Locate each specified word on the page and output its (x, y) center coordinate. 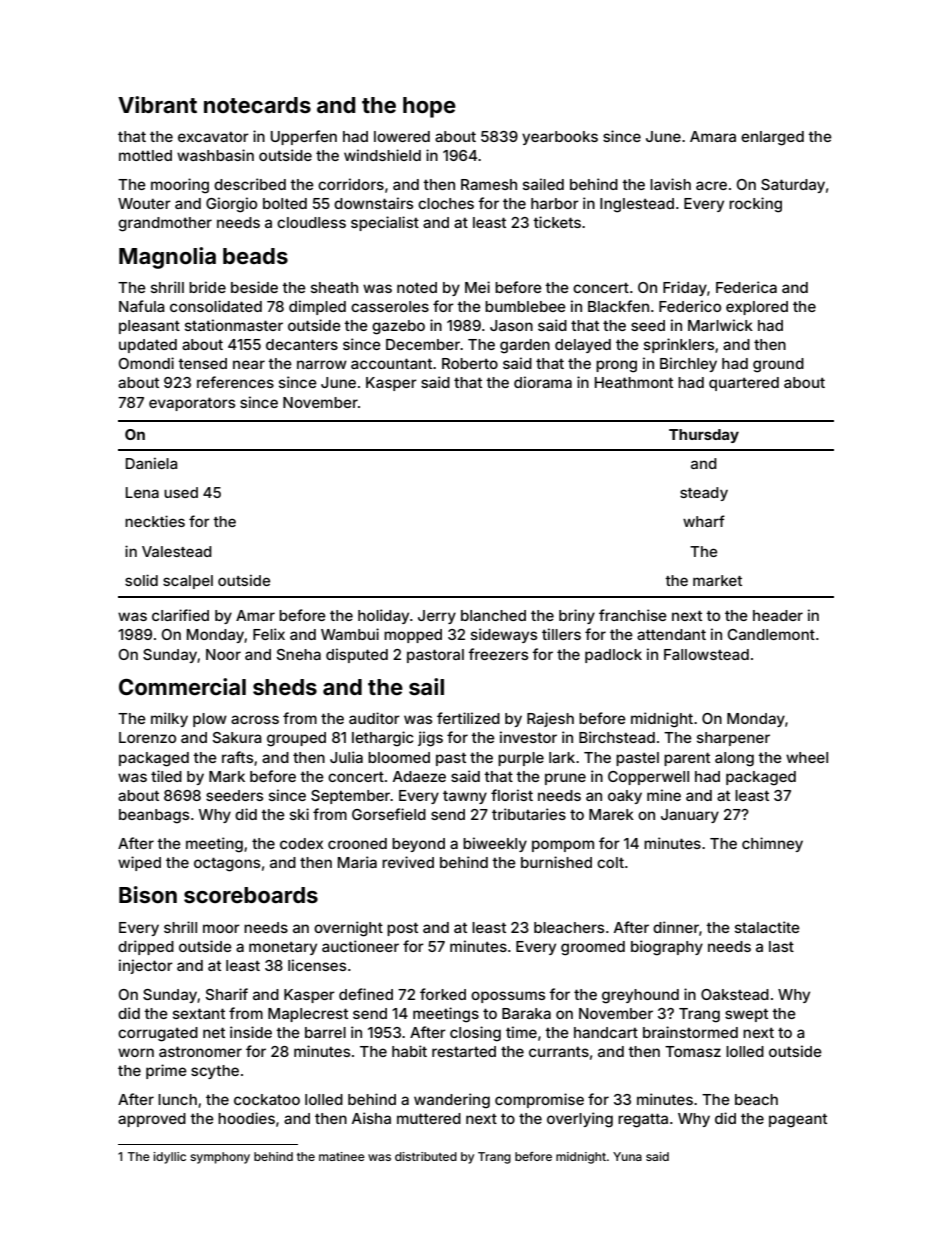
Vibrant (157, 104)
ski (299, 814)
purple (521, 759)
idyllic (169, 1158)
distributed (426, 1156)
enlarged (772, 138)
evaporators (192, 404)
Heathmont (634, 382)
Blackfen (618, 306)
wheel (807, 757)
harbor (555, 203)
